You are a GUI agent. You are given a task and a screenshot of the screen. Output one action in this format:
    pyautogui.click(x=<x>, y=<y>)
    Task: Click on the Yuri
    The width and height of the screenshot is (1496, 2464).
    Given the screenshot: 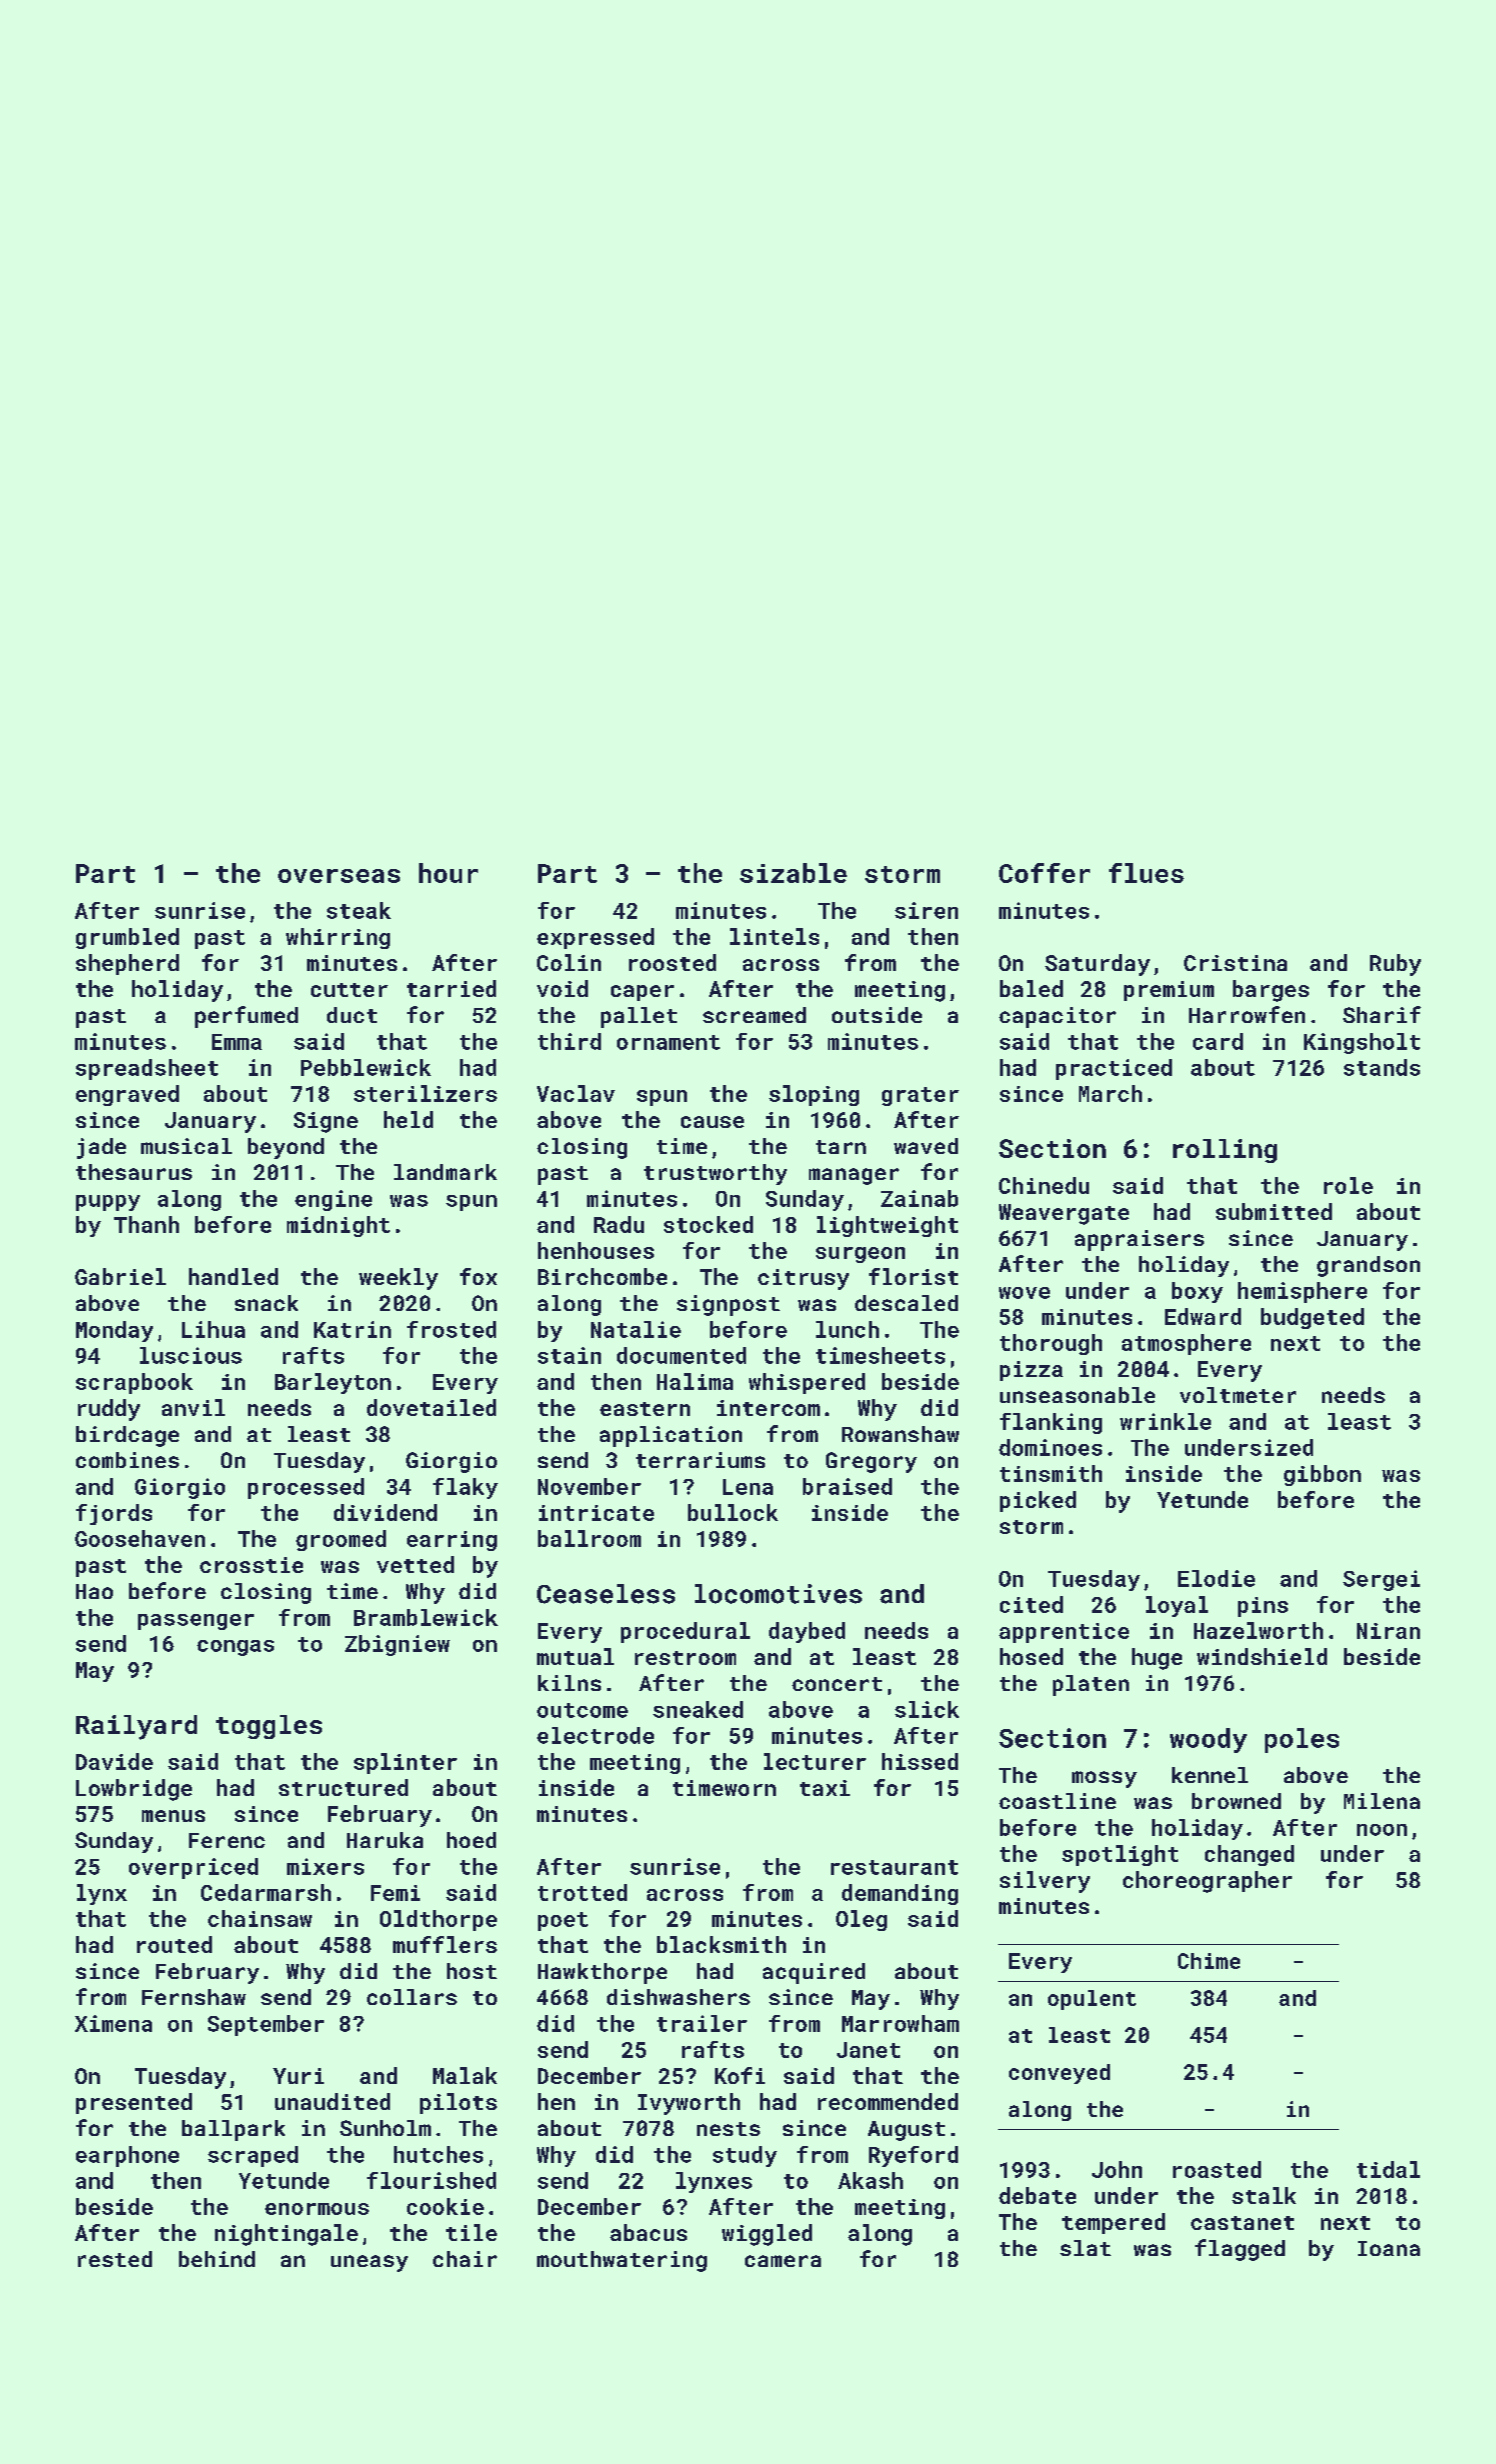 What is the action you would take?
    pyautogui.click(x=298, y=2076)
